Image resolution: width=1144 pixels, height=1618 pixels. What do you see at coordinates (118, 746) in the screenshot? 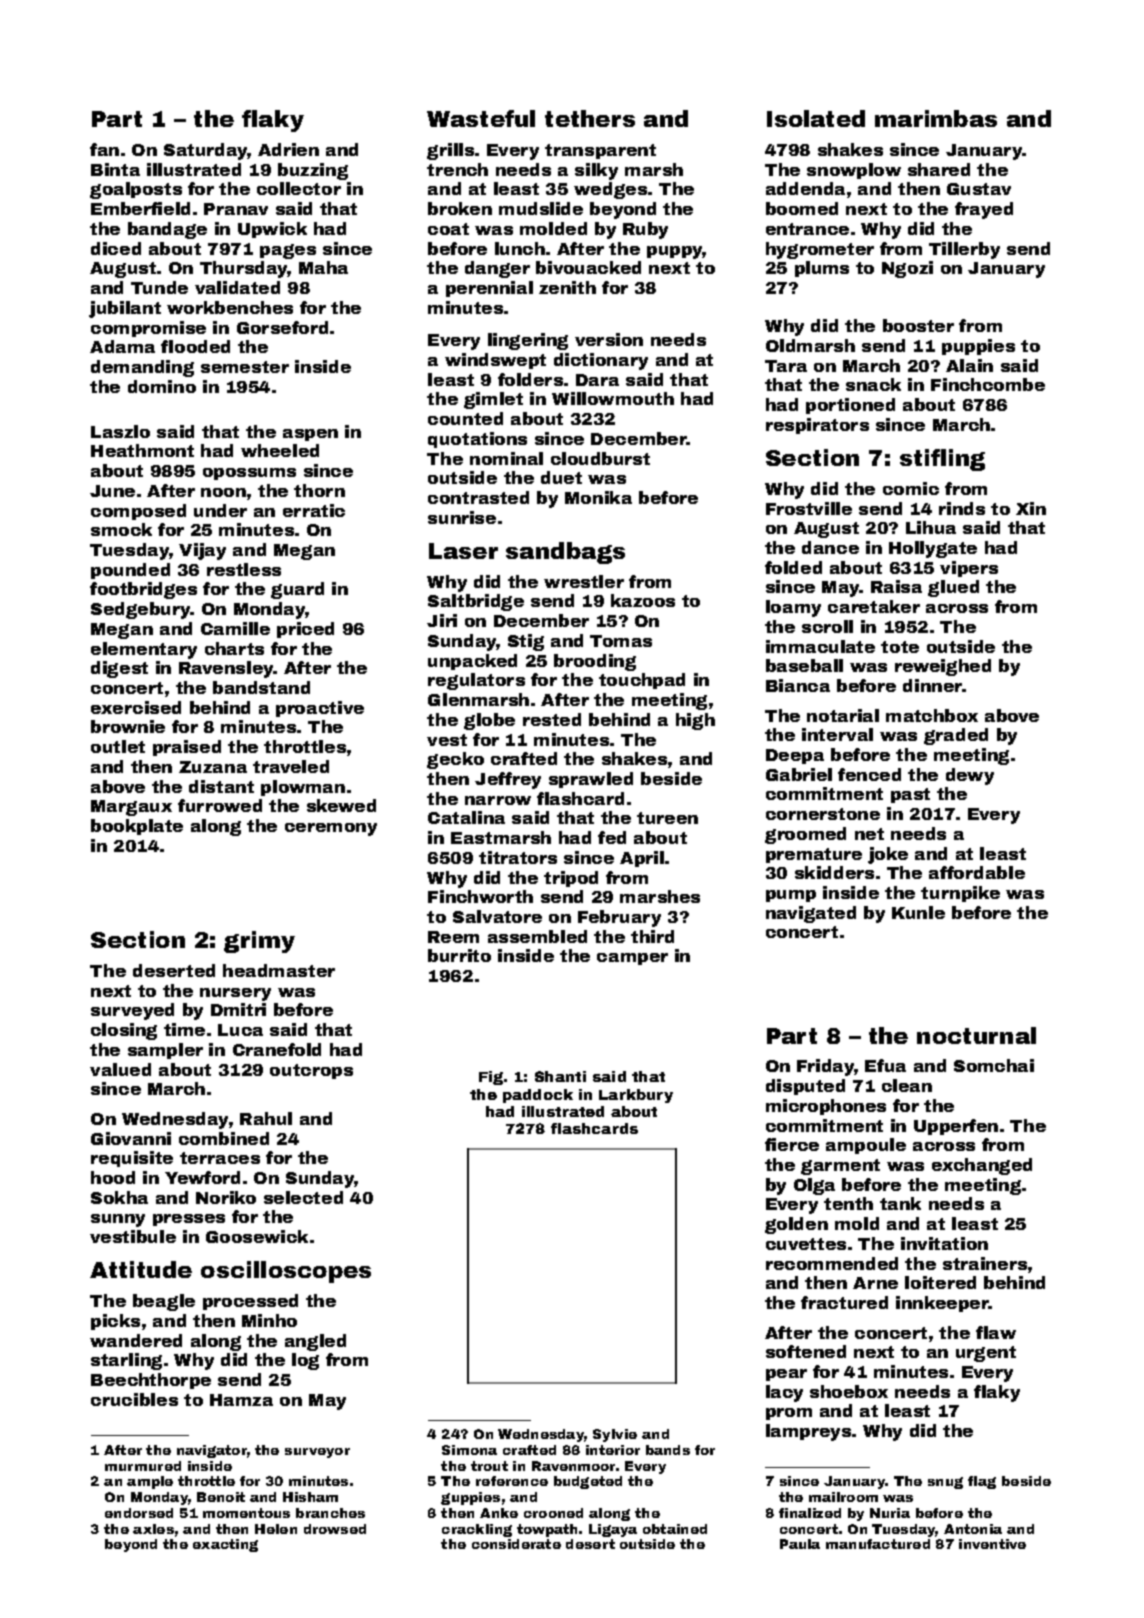
I see `outlet` at bounding box center [118, 746].
